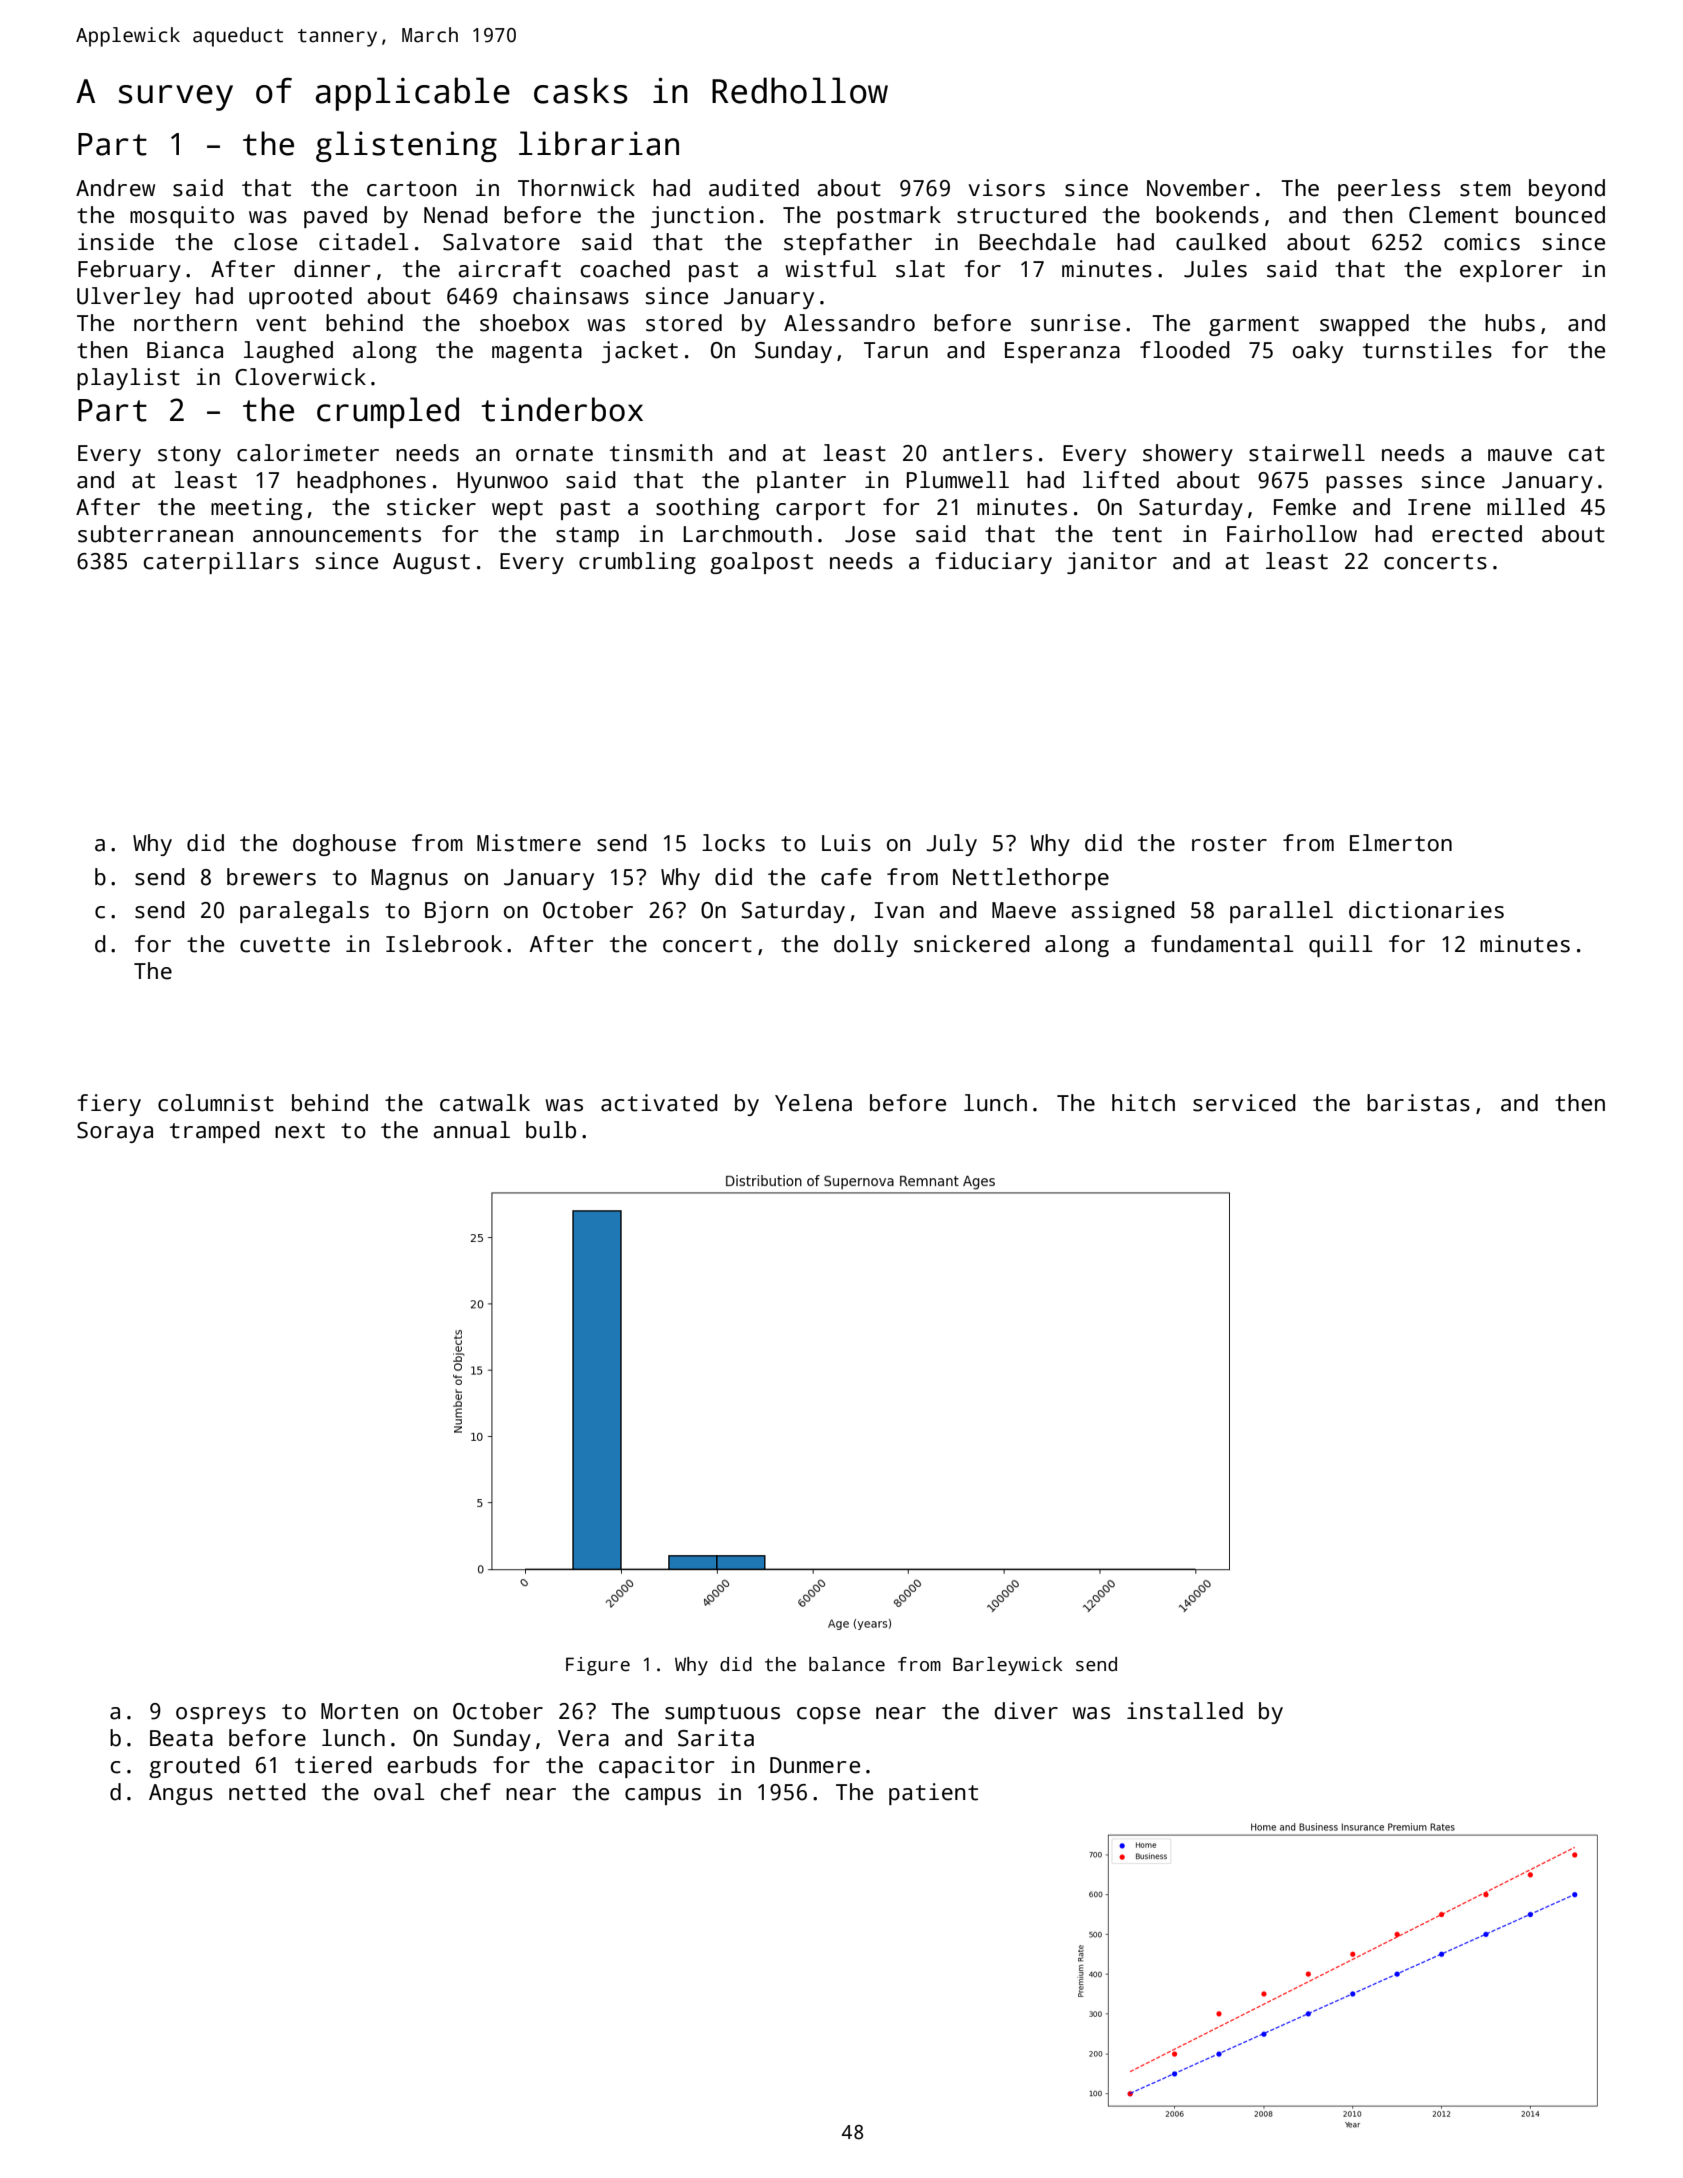 The height and width of the page is (2178, 1683). Describe the element at coordinates (1418, 1103) in the page. I see `baristas` at that location.
